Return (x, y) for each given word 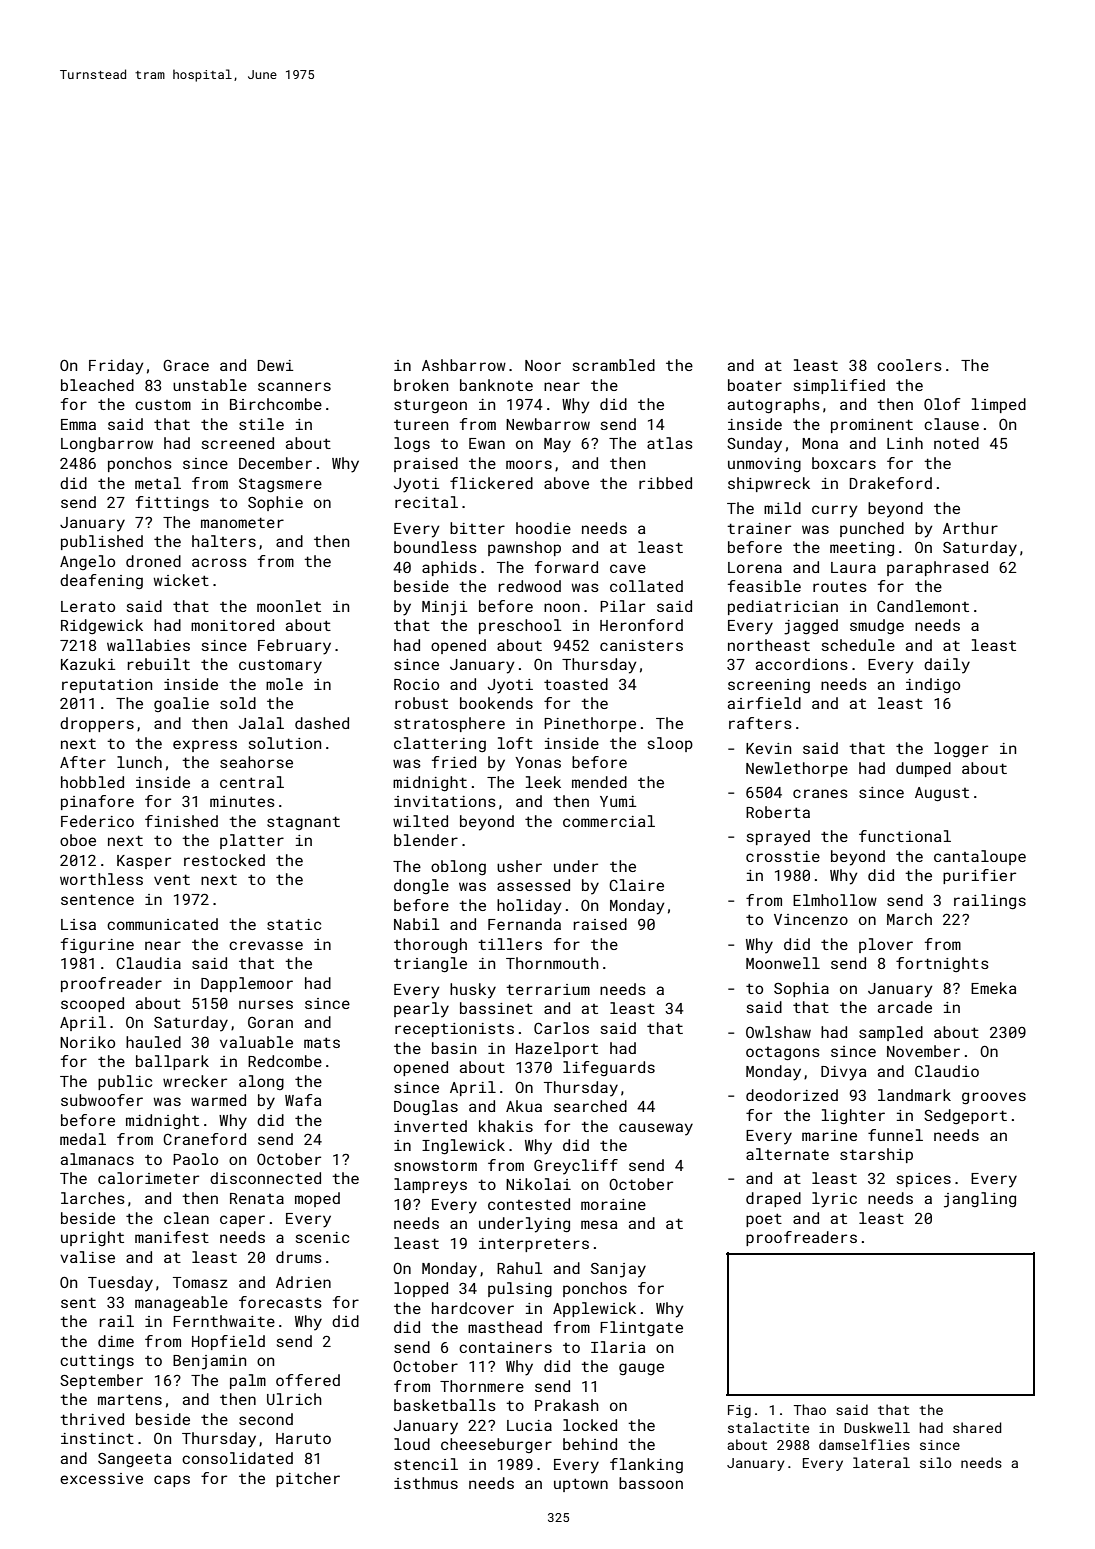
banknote (496, 385)
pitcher (308, 1479)
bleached (97, 385)
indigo (933, 685)
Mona (820, 443)
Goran (270, 1022)
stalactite (768, 1427)
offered (308, 1380)
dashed (322, 723)
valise (87, 1257)
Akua (524, 1106)
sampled (891, 1033)
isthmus (426, 1483)
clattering (440, 744)
